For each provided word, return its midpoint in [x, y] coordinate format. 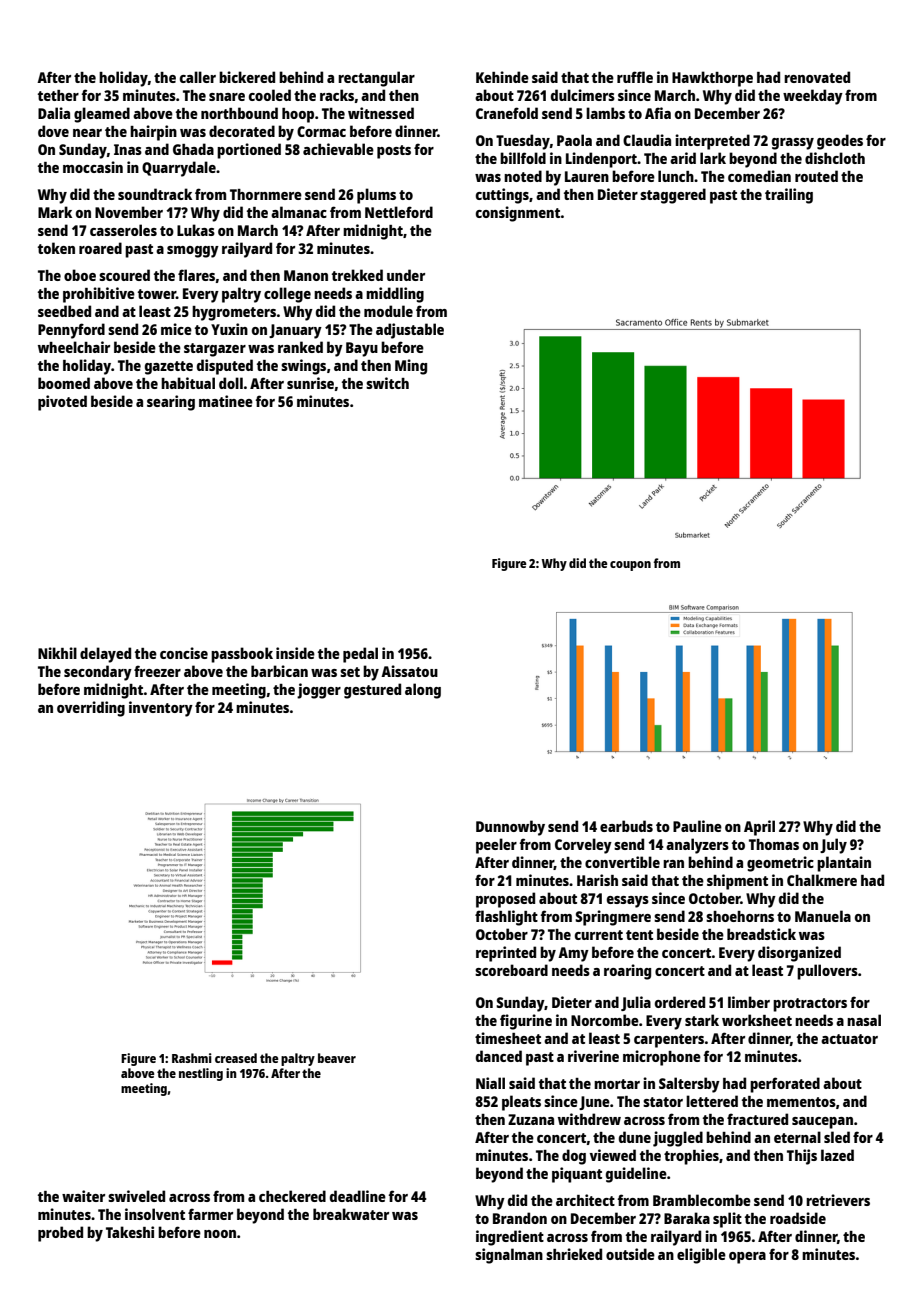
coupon [630, 566]
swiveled [136, 1196]
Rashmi [192, 1058]
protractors [810, 1005]
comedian [759, 176]
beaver [337, 1058]
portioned [249, 151]
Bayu [362, 349]
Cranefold [507, 113]
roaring [627, 972]
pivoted [62, 403]
